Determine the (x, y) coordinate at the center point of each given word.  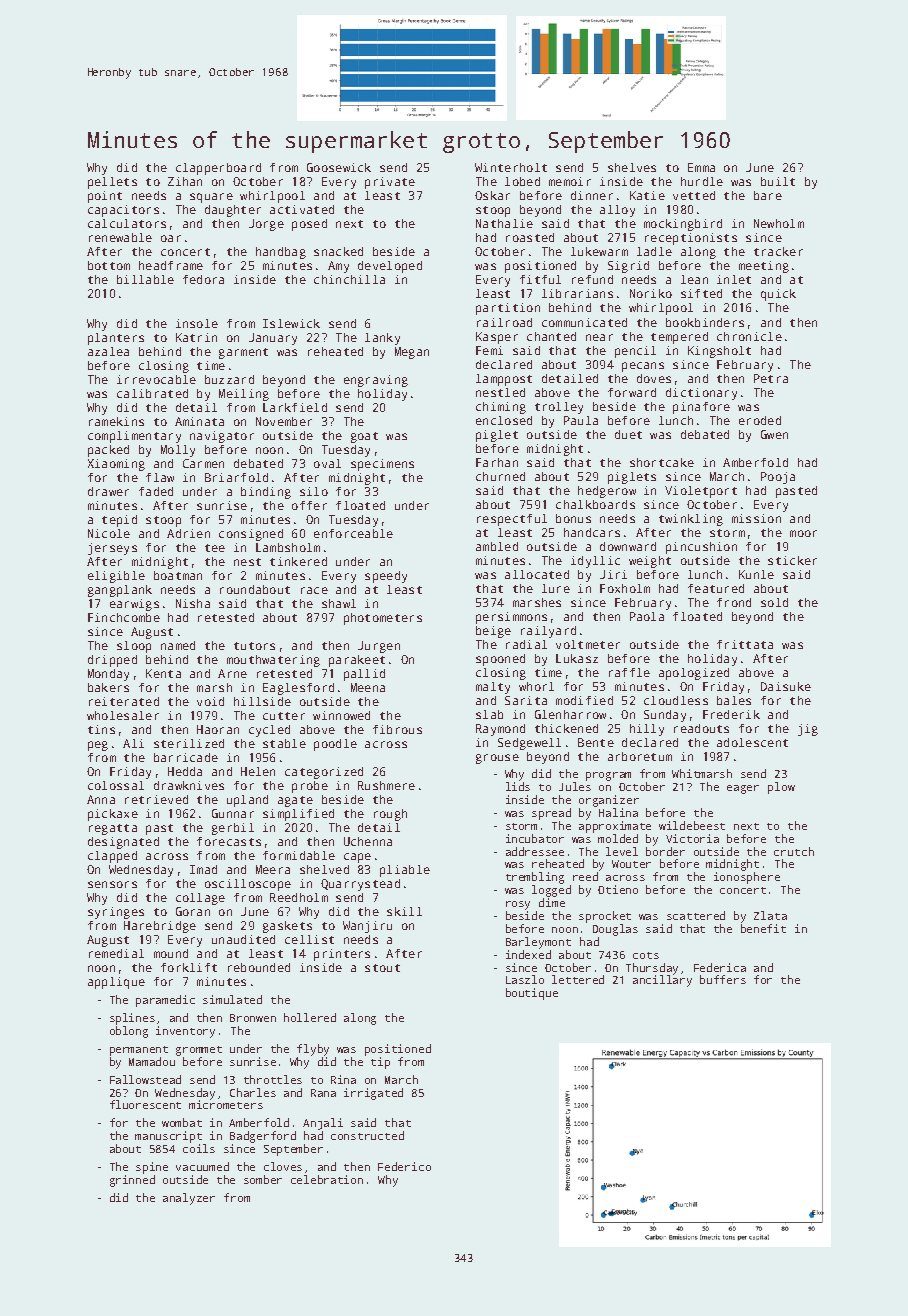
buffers (723, 979)
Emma (701, 167)
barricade (186, 757)
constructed (367, 1135)
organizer (609, 801)
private (390, 183)
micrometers (226, 1104)
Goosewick (339, 167)
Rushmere (386, 785)
